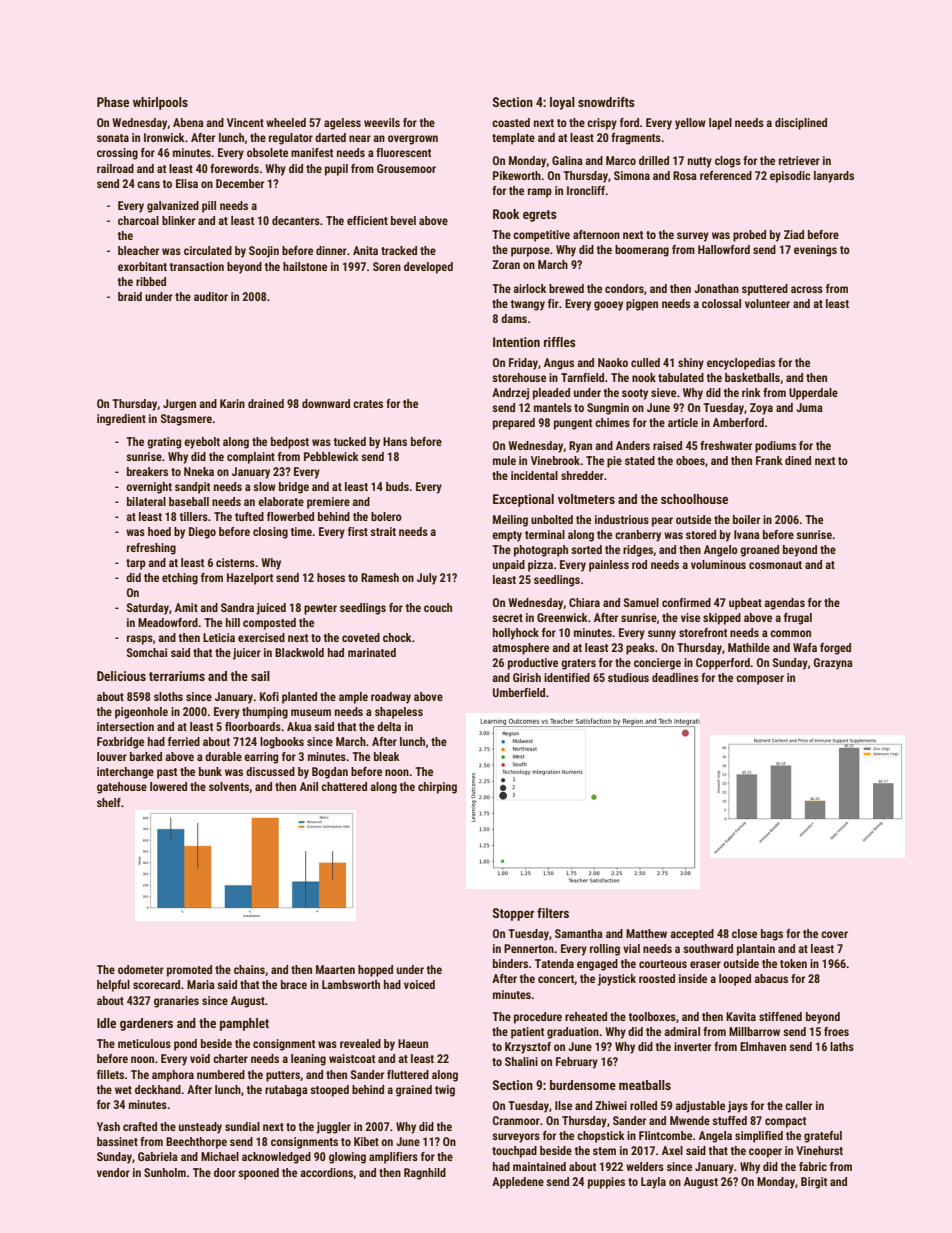 This document has height=1233, width=952. Describe the element at coordinates (514, 914) in the document. I see `Stopper` at that location.
